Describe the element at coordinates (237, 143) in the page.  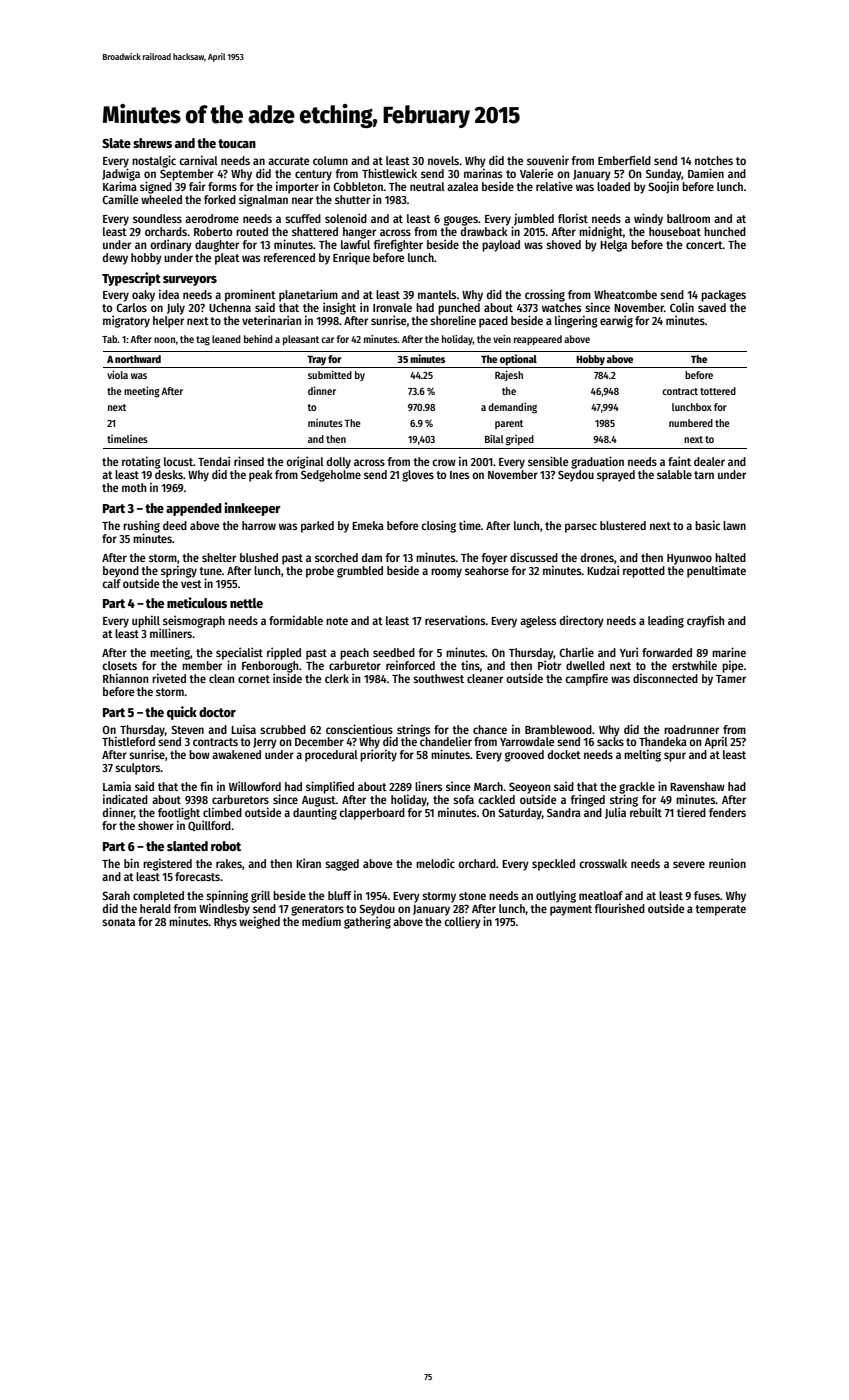
I see `toucan` at that location.
